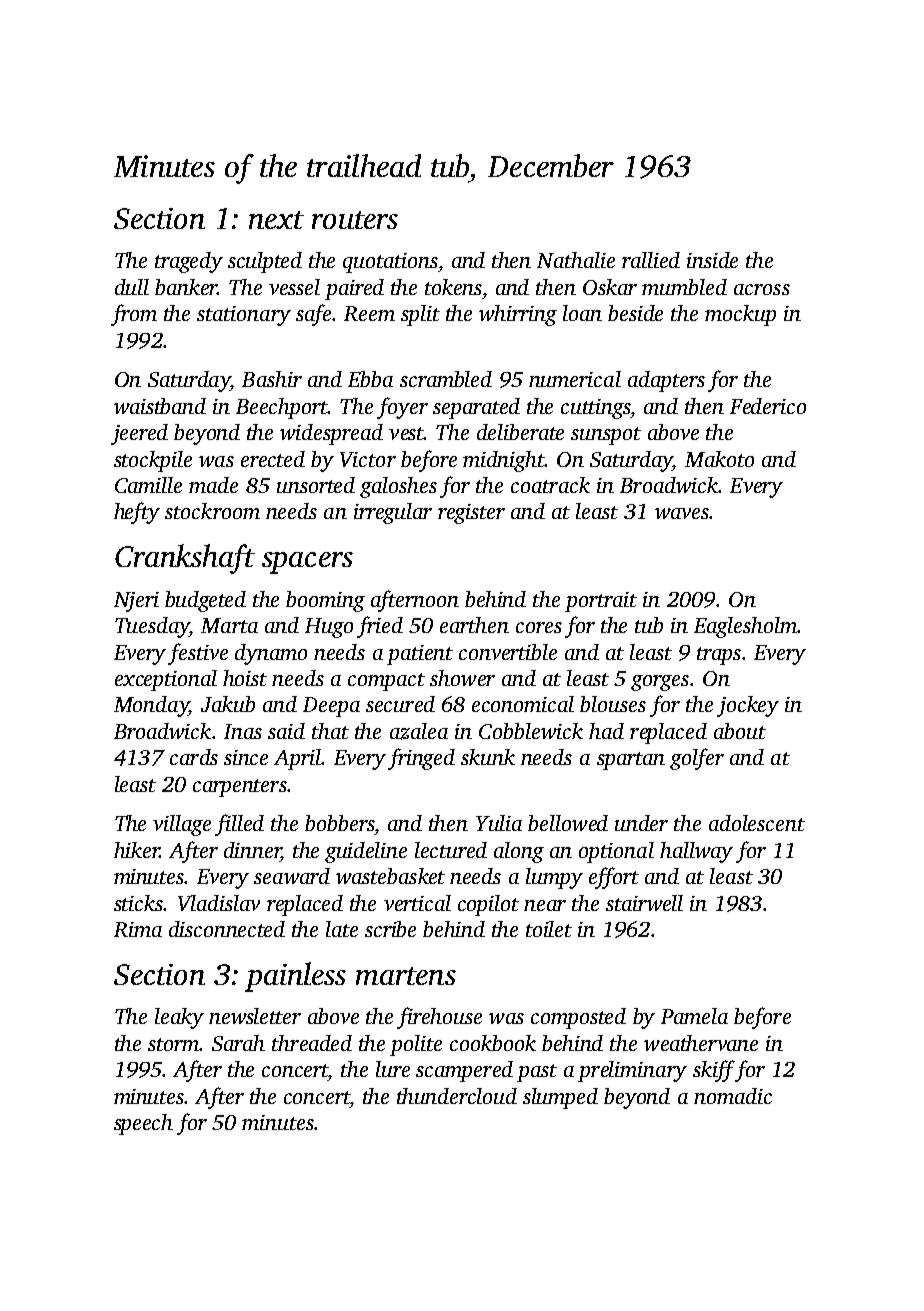 This screenshot has width=924, height=1311. Describe the element at coordinates (523, 704) in the screenshot. I see `economical` at that location.
